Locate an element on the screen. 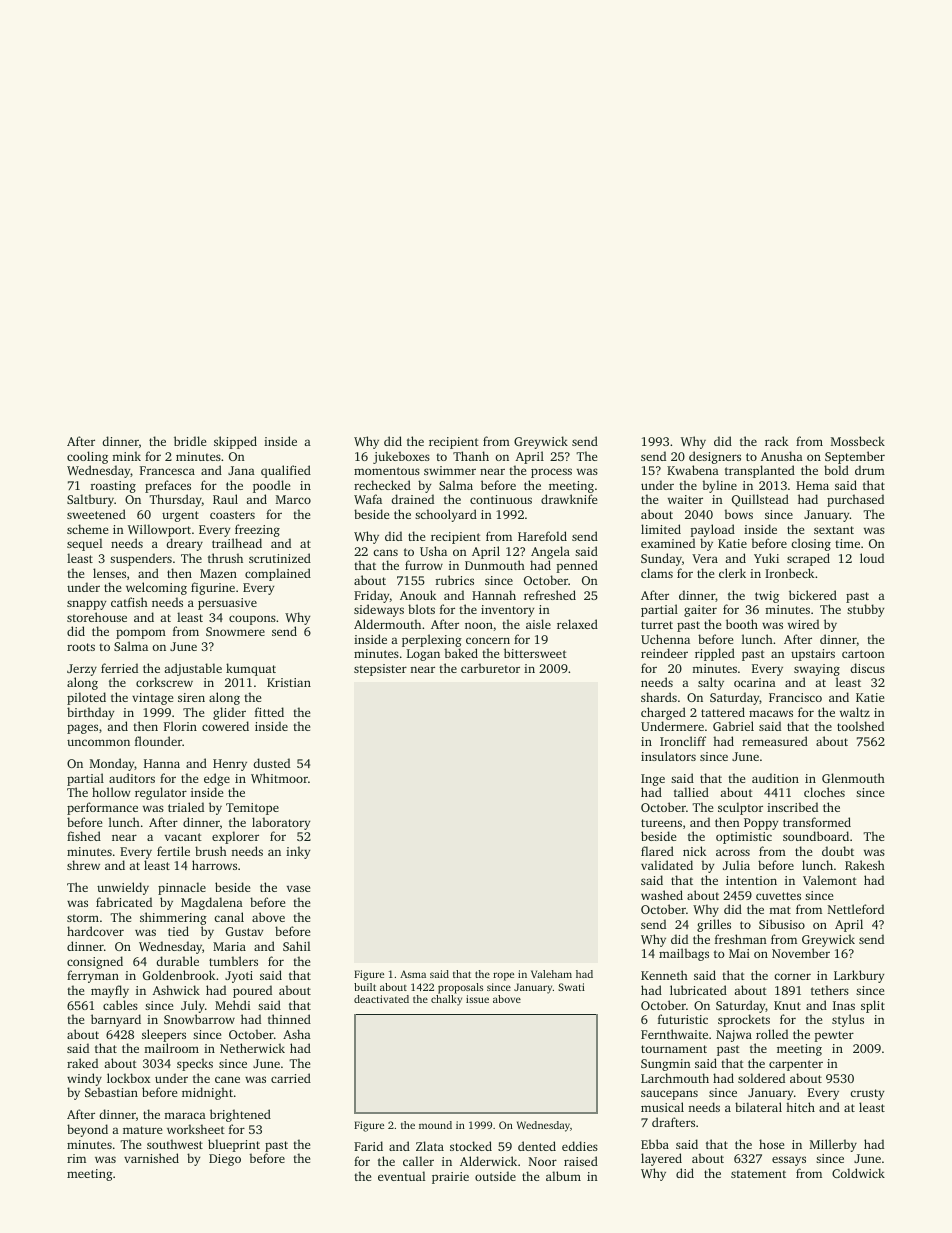  clams is located at coordinates (657, 573).
